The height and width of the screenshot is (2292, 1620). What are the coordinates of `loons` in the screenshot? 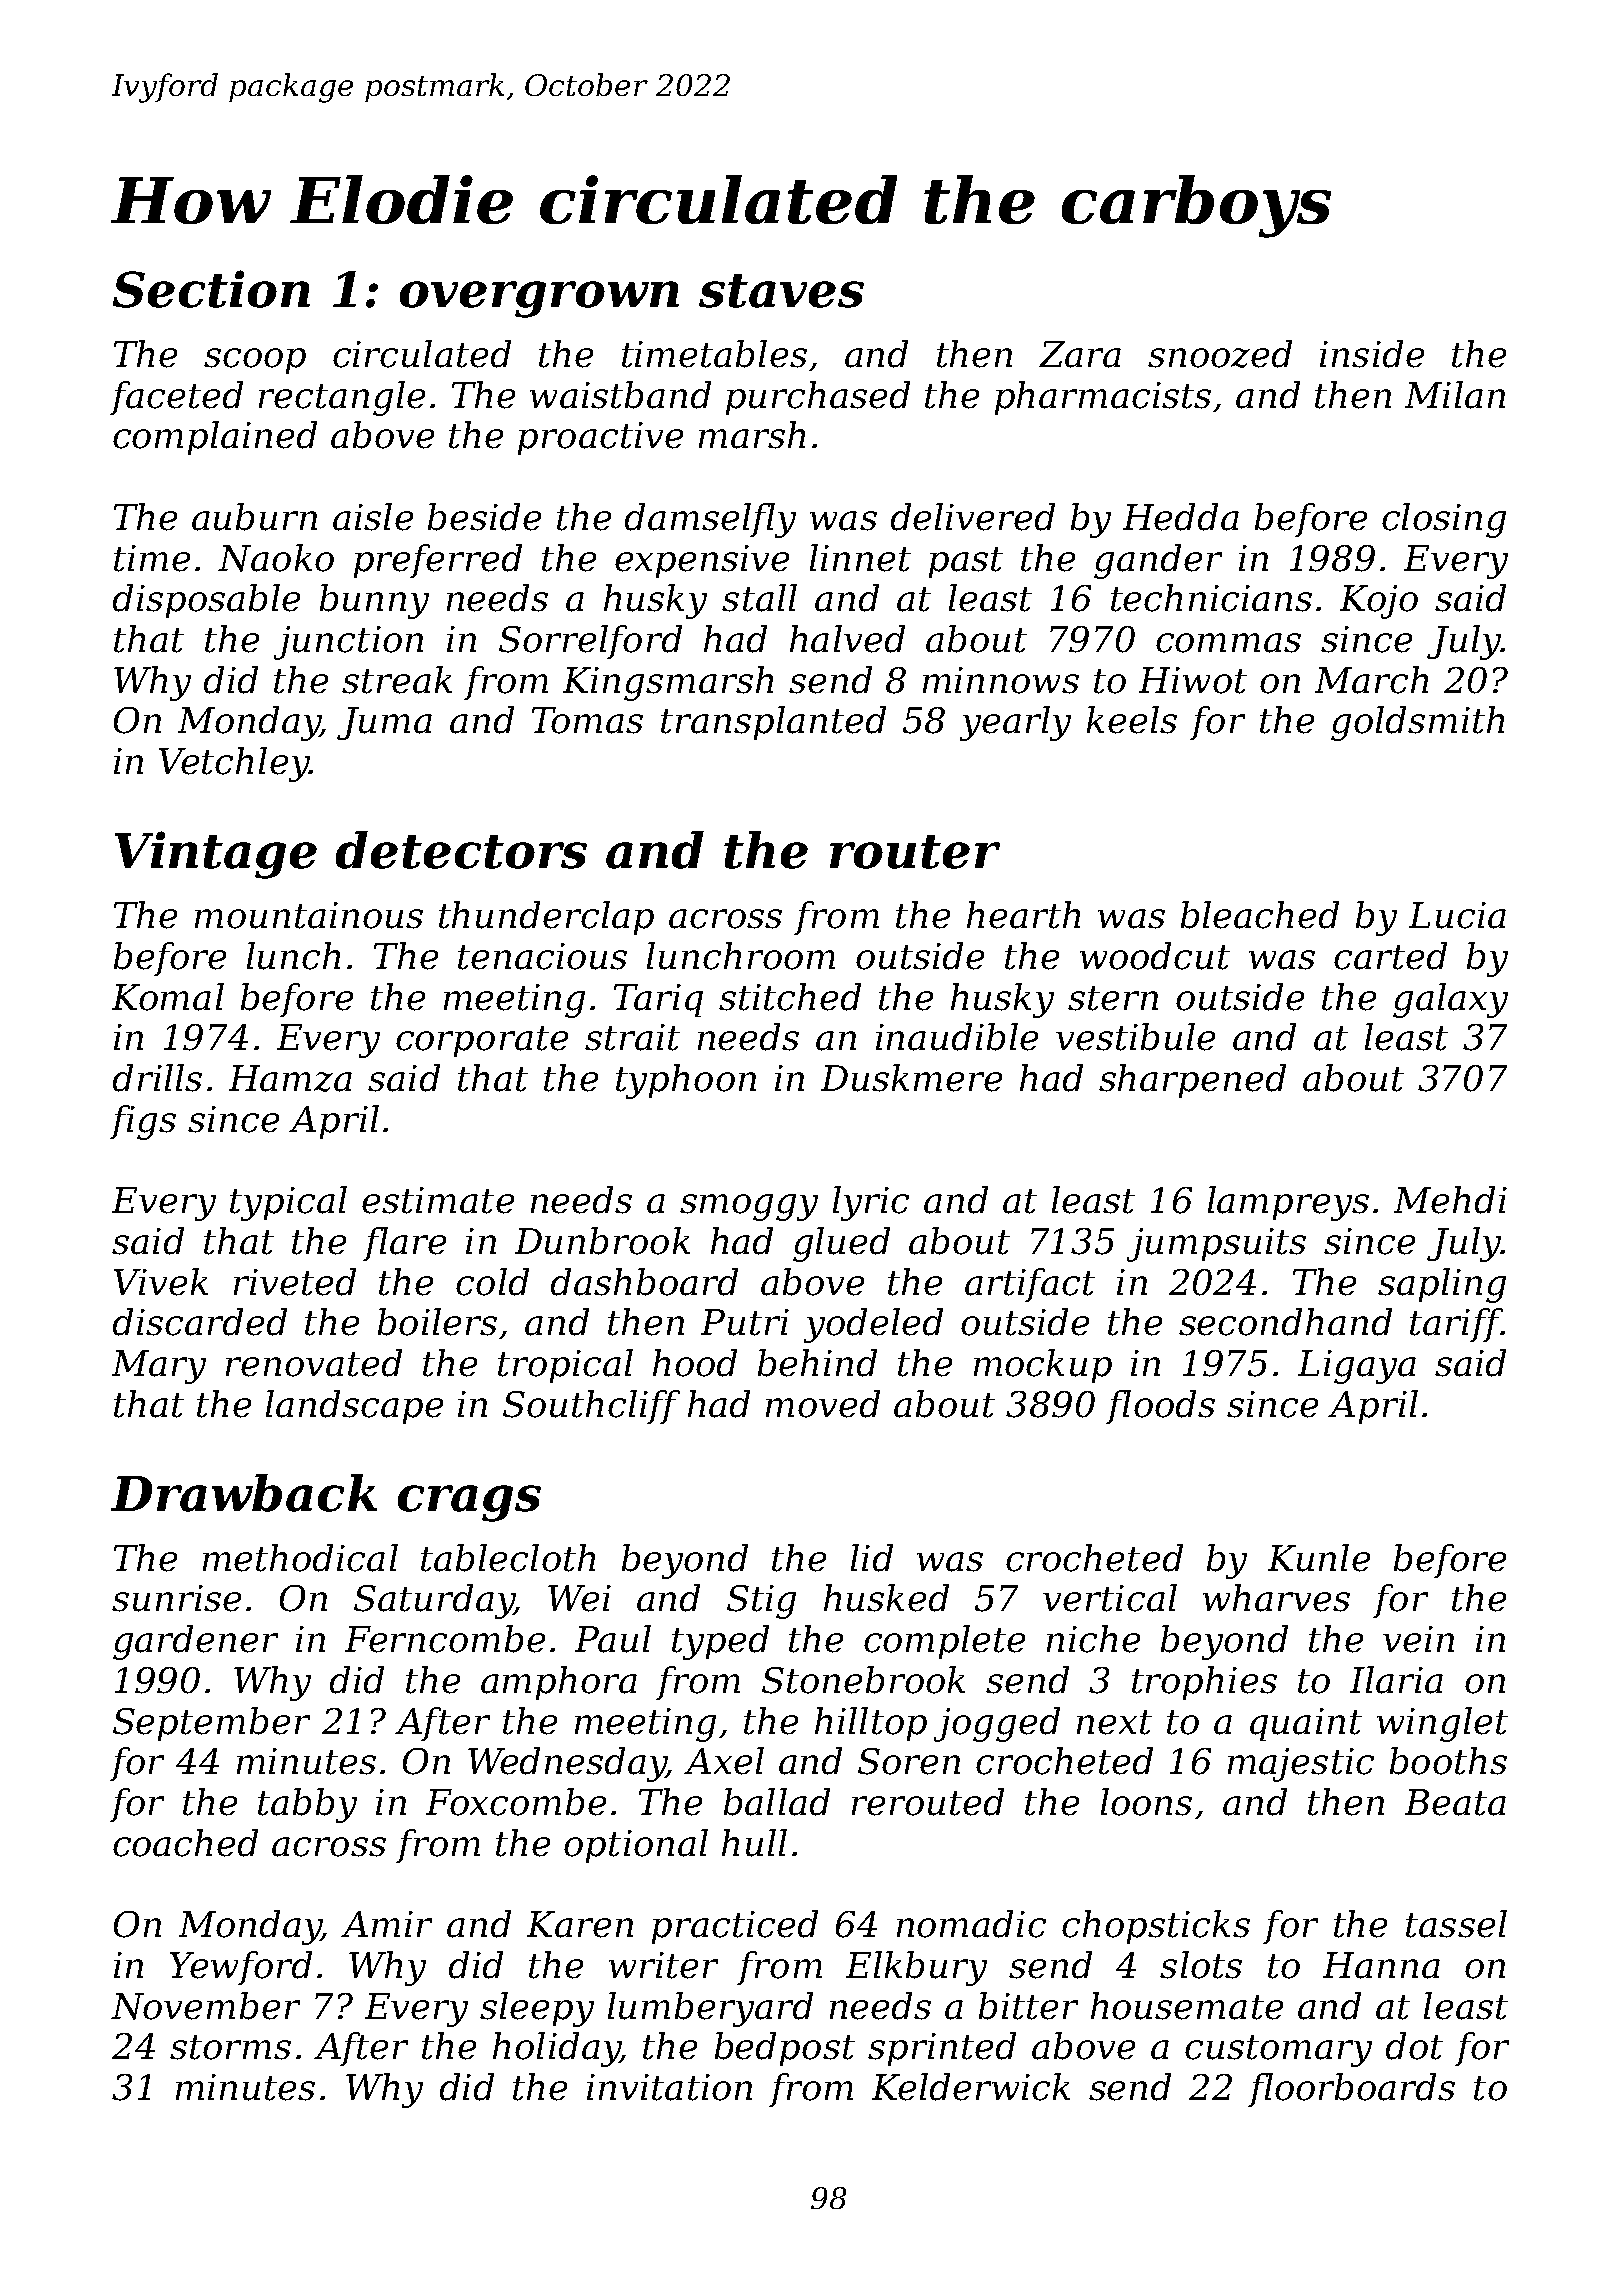 It's located at (1146, 1802).
